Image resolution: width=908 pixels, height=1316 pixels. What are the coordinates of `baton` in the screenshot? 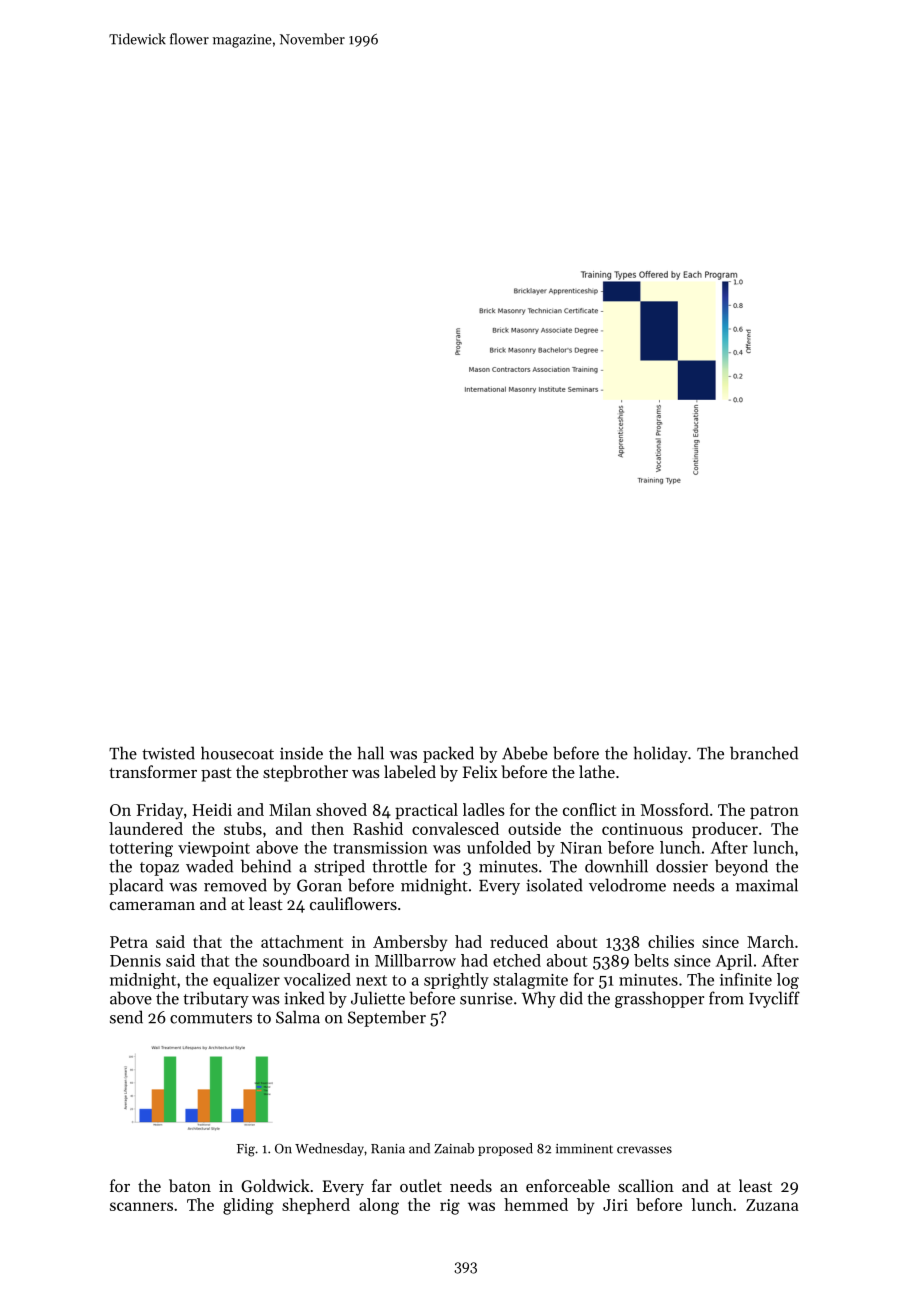 It's located at (190, 1185).
